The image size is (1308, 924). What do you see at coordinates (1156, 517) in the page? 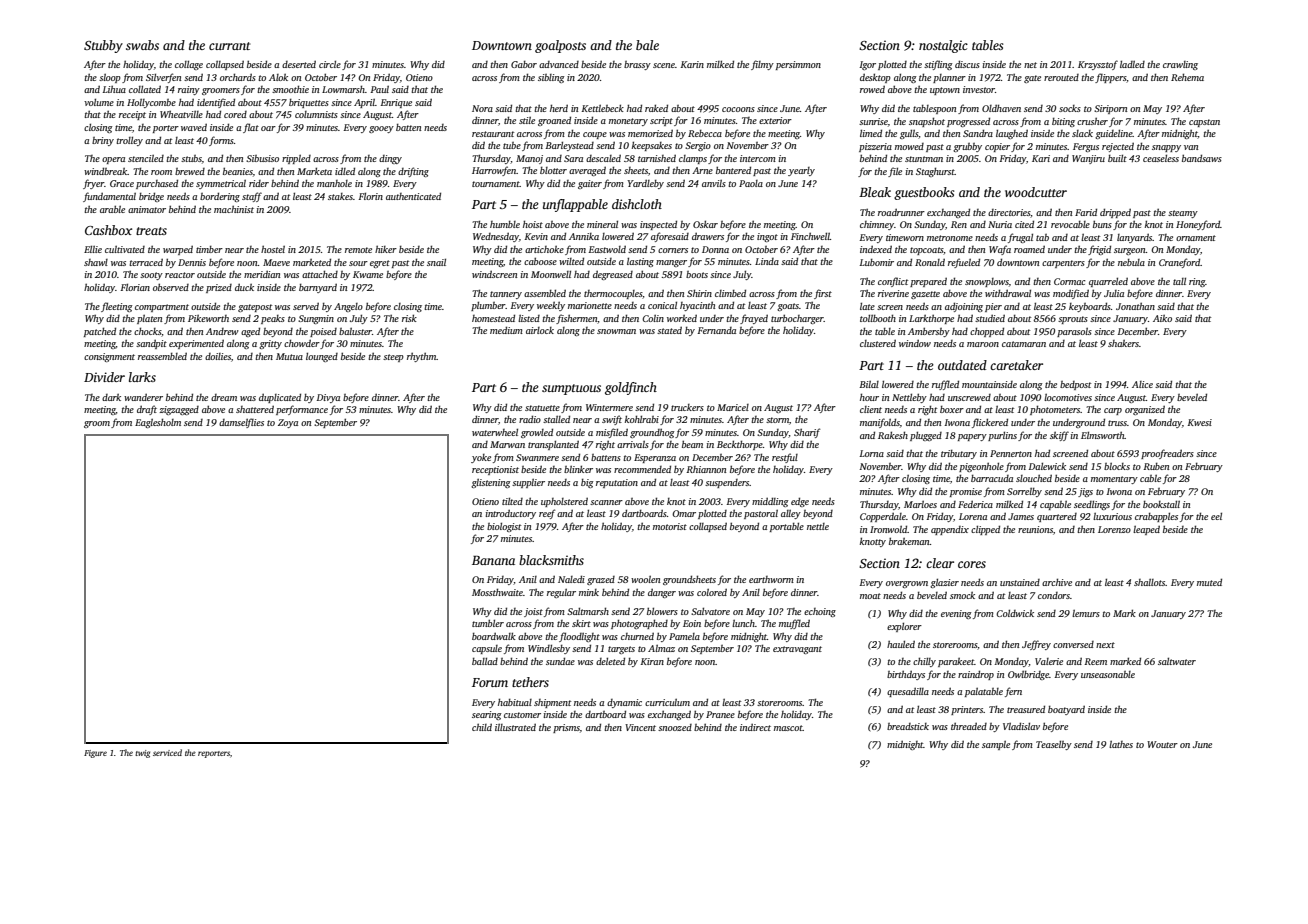
I see `crabapples` at bounding box center [1156, 517].
